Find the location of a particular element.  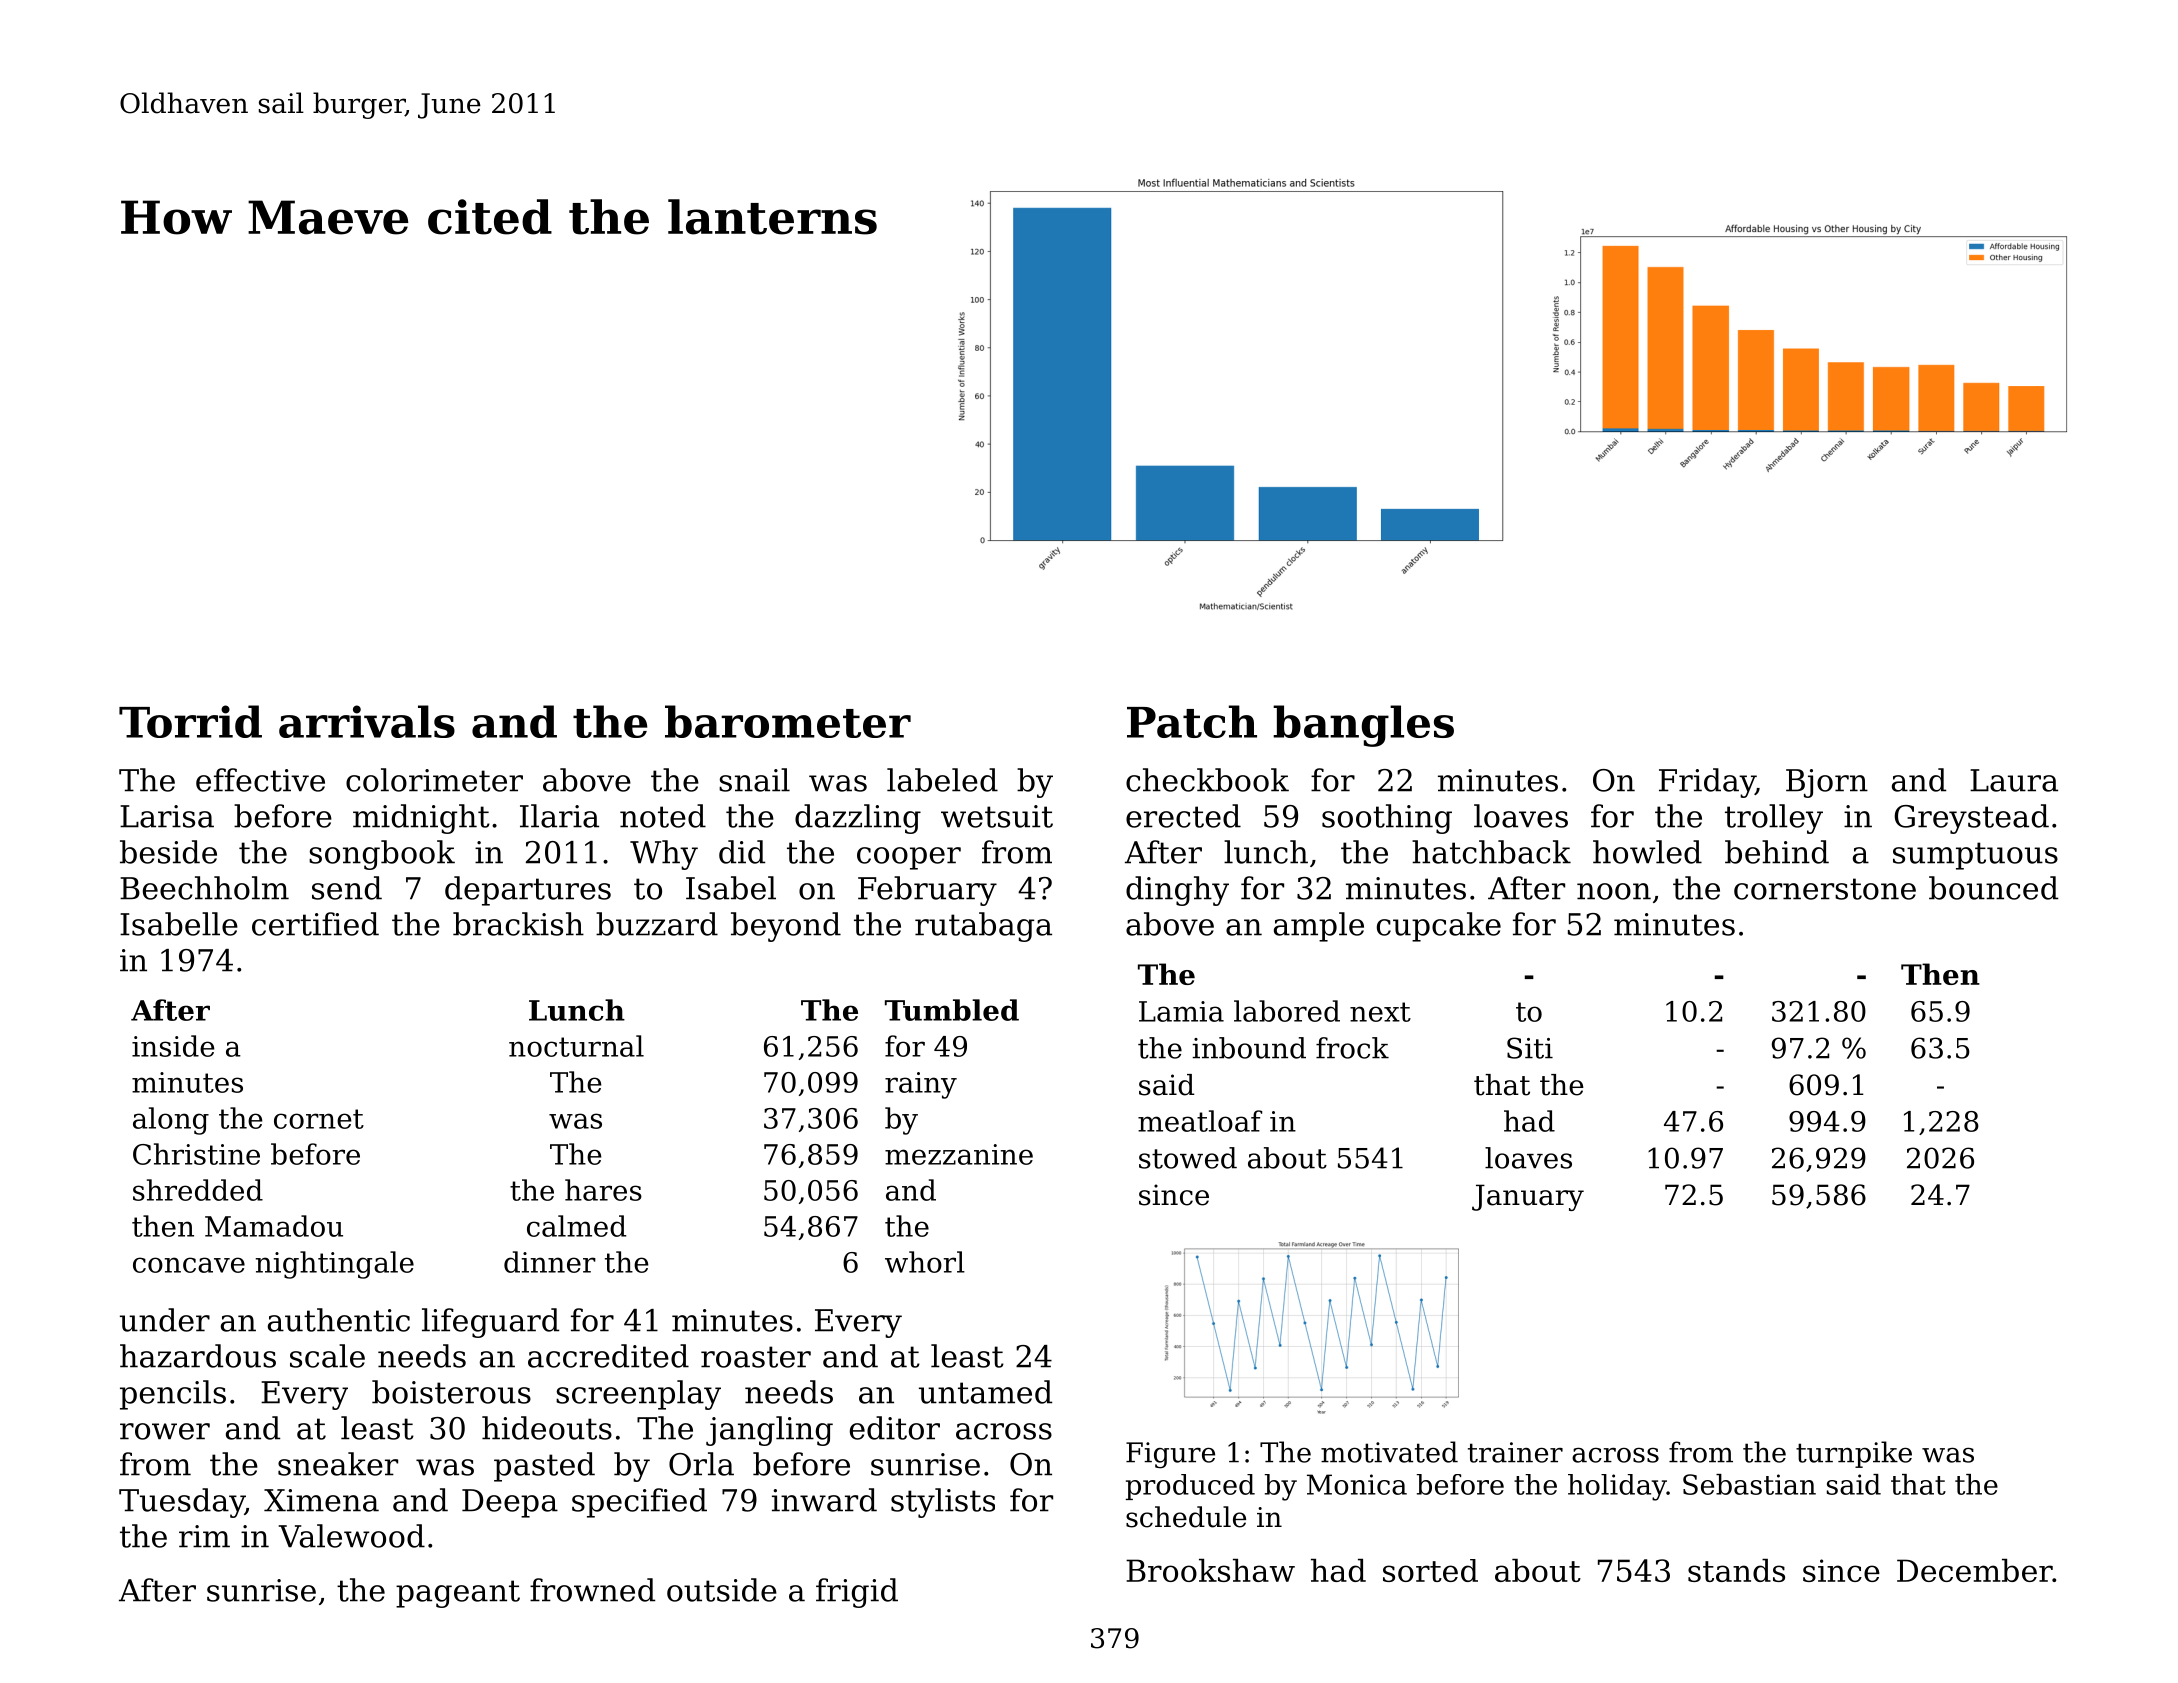

cooper is located at coordinates (909, 858).
